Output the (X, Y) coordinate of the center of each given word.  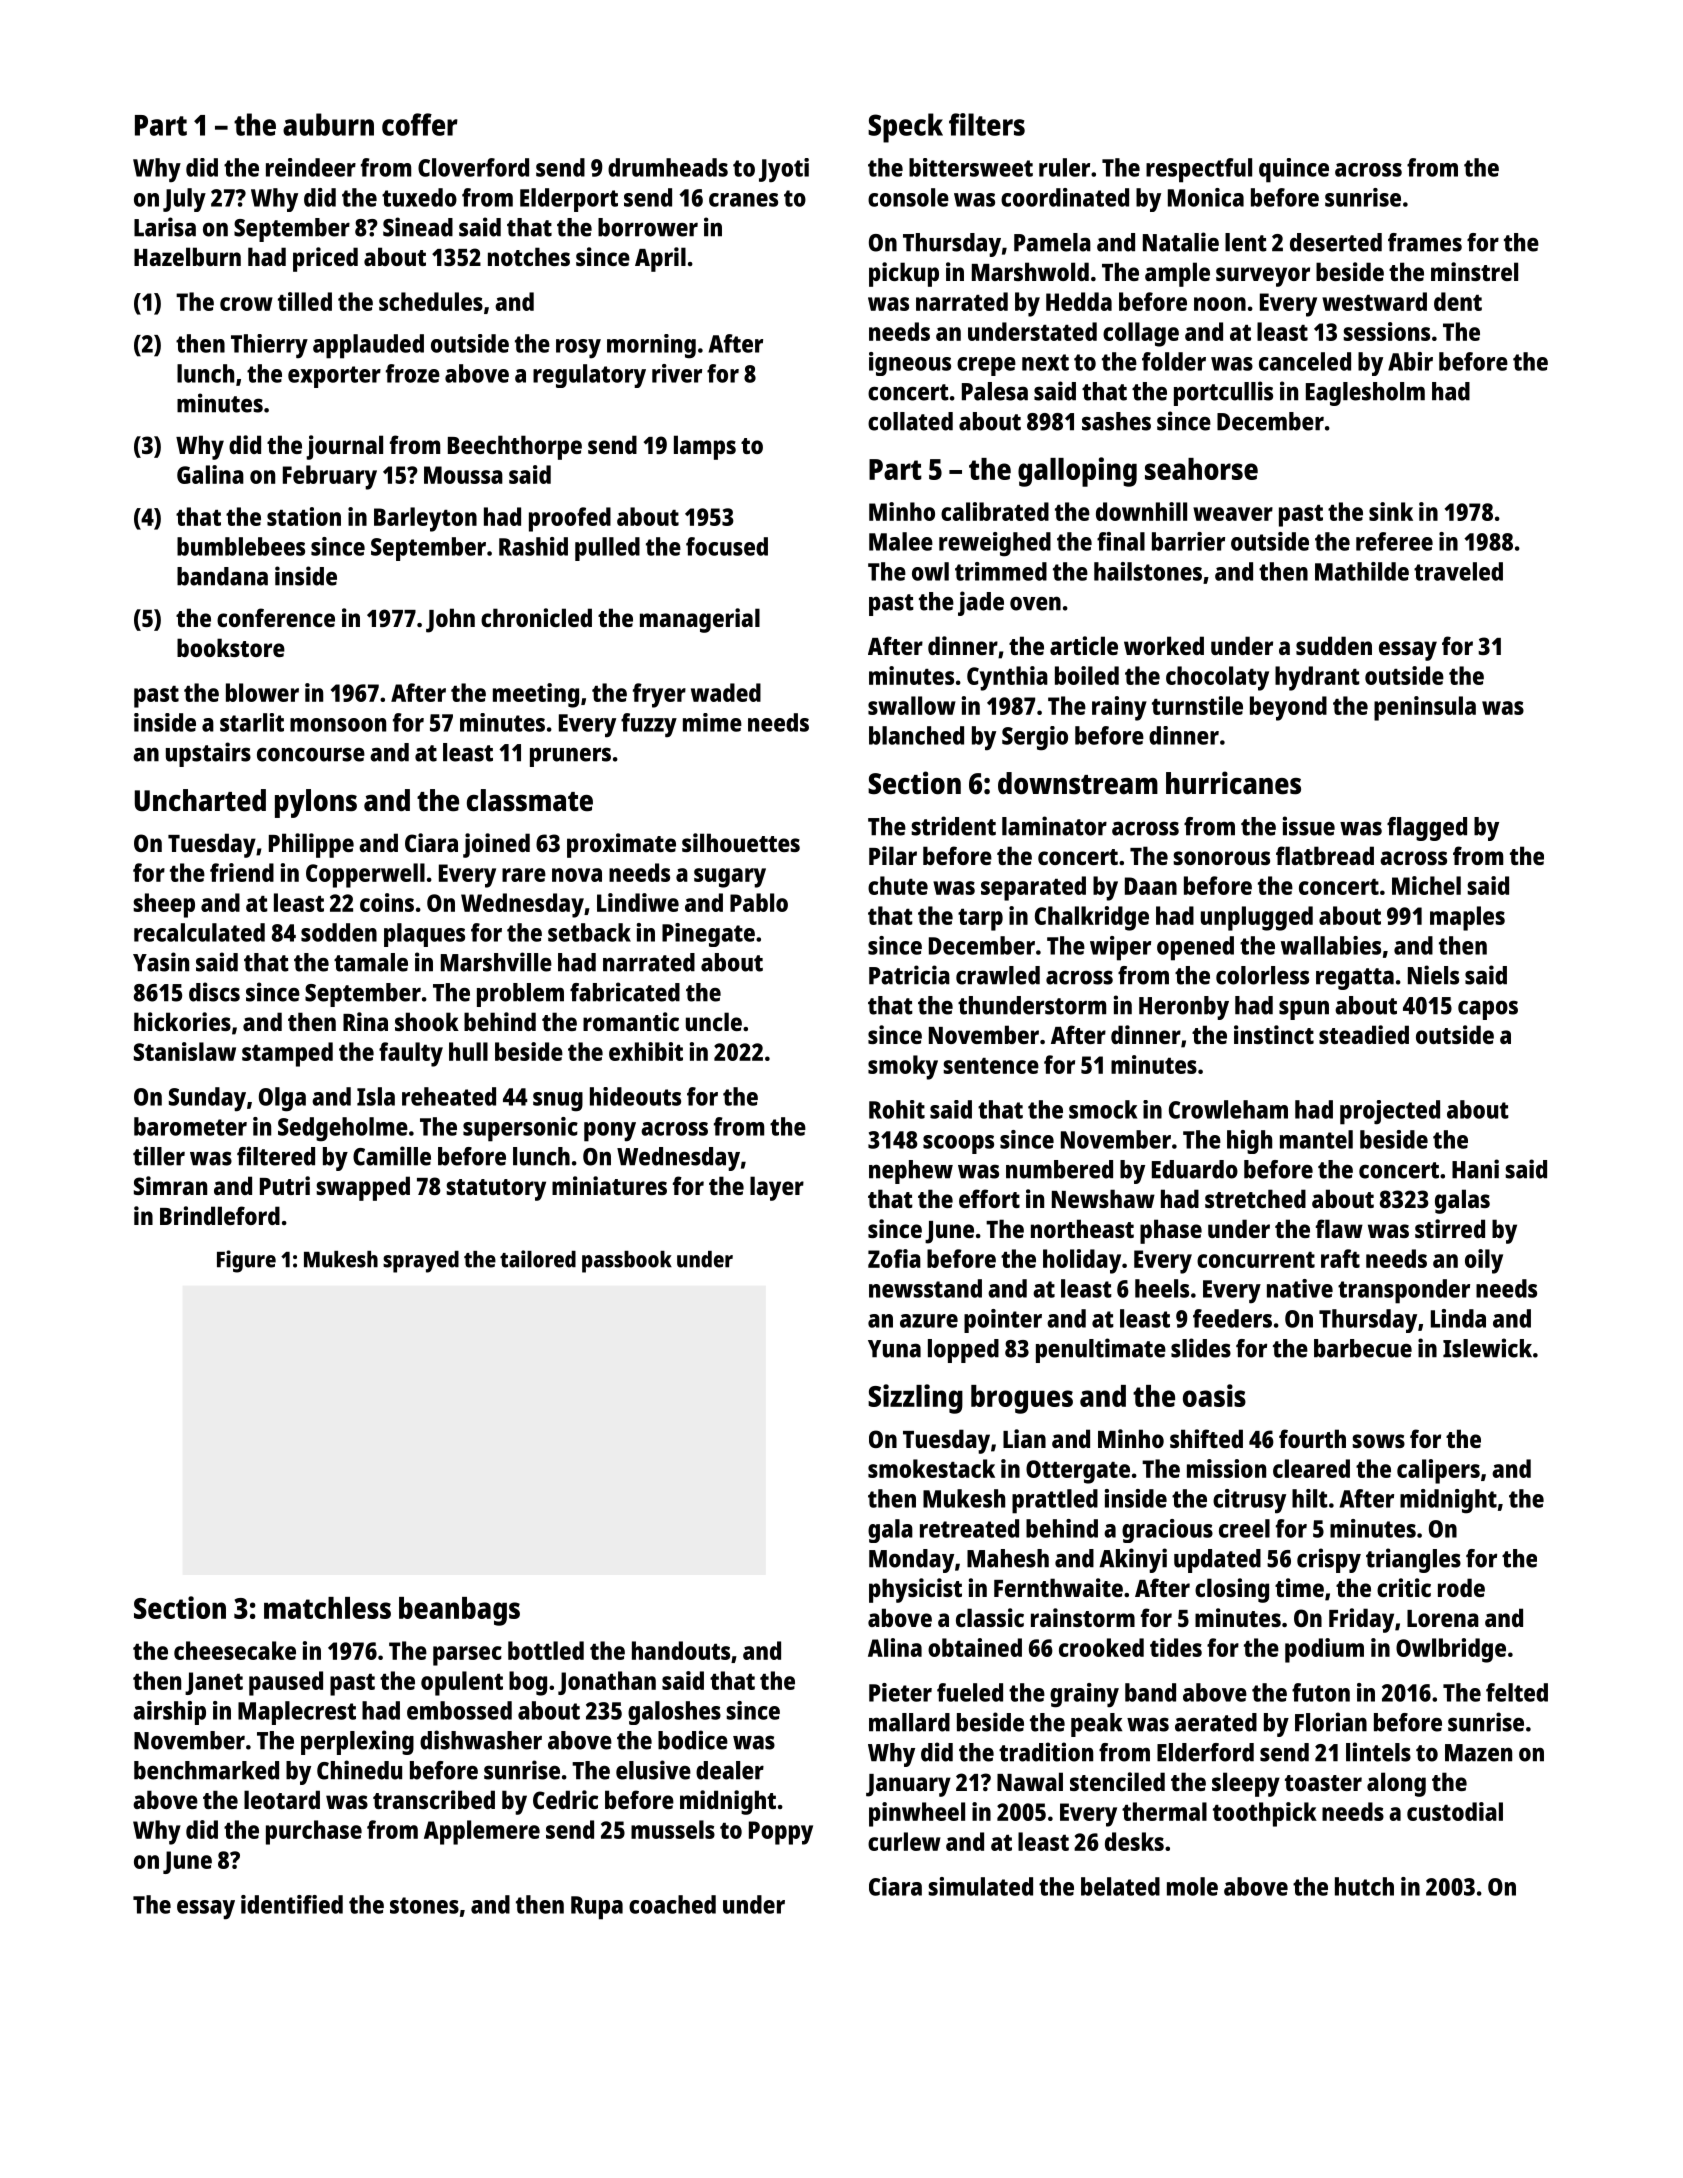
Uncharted (200, 800)
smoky (903, 1067)
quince (1294, 170)
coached (672, 1904)
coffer (420, 124)
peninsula (1425, 708)
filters (987, 124)
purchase (314, 1832)
